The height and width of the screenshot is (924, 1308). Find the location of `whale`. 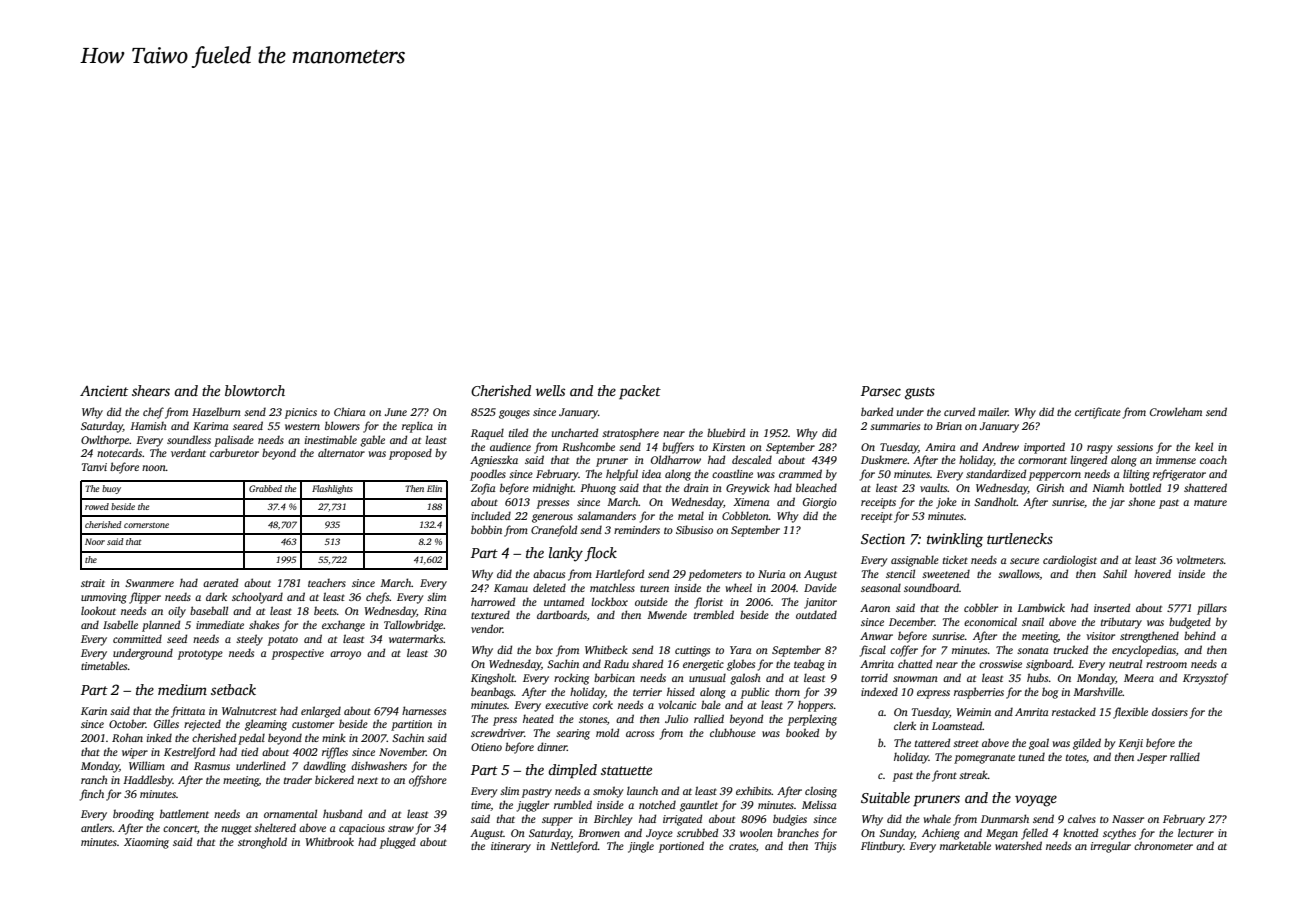

whale is located at coordinates (937, 818).
